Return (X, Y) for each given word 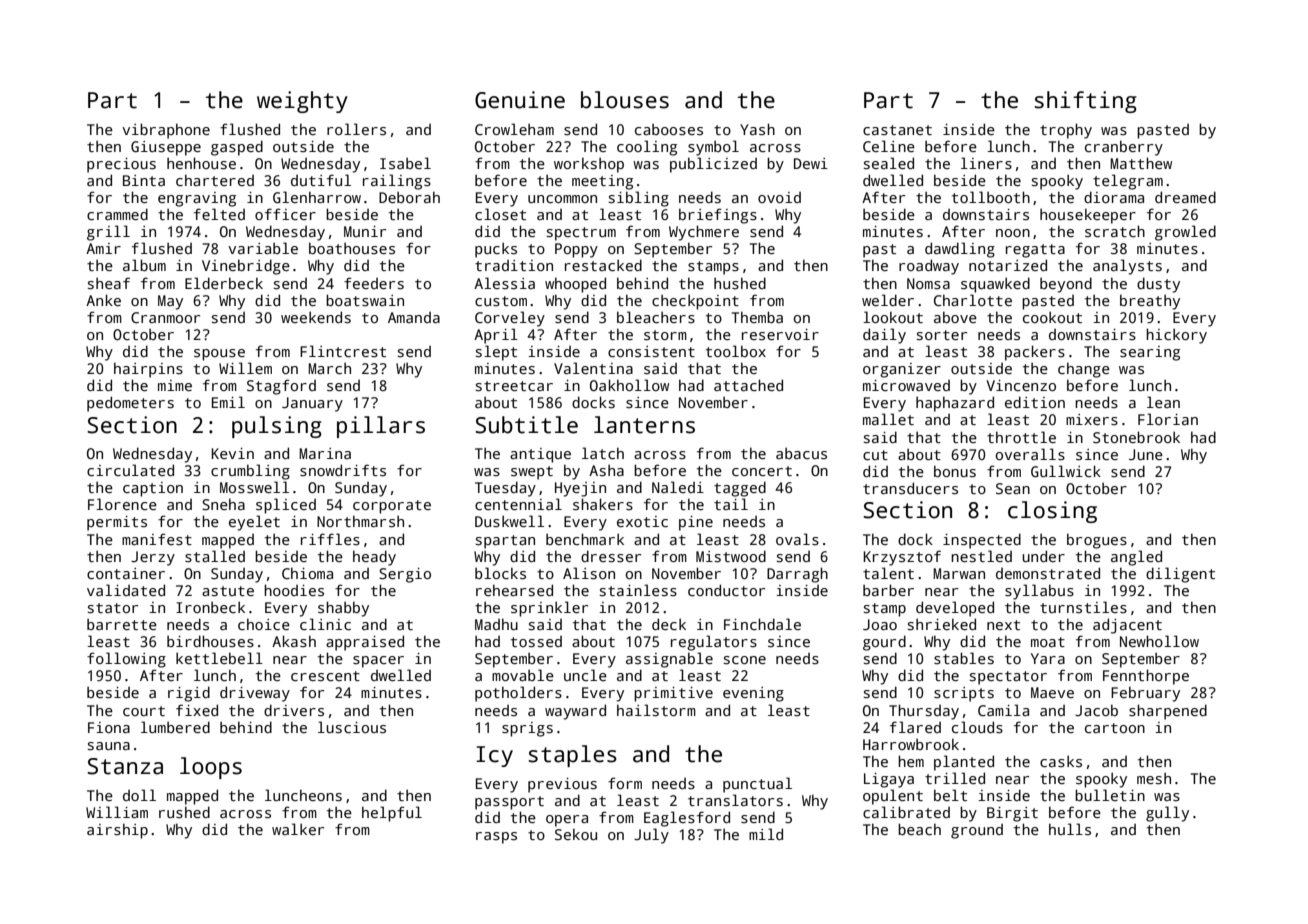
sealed (889, 163)
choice (264, 624)
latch (603, 453)
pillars (381, 427)
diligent (1180, 575)
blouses (625, 100)
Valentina (593, 368)
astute (228, 591)
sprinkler (549, 609)
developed (955, 609)
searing (1150, 353)
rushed (184, 812)
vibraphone (166, 131)
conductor (726, 590)
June (1146, 454)
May (170, 302)
